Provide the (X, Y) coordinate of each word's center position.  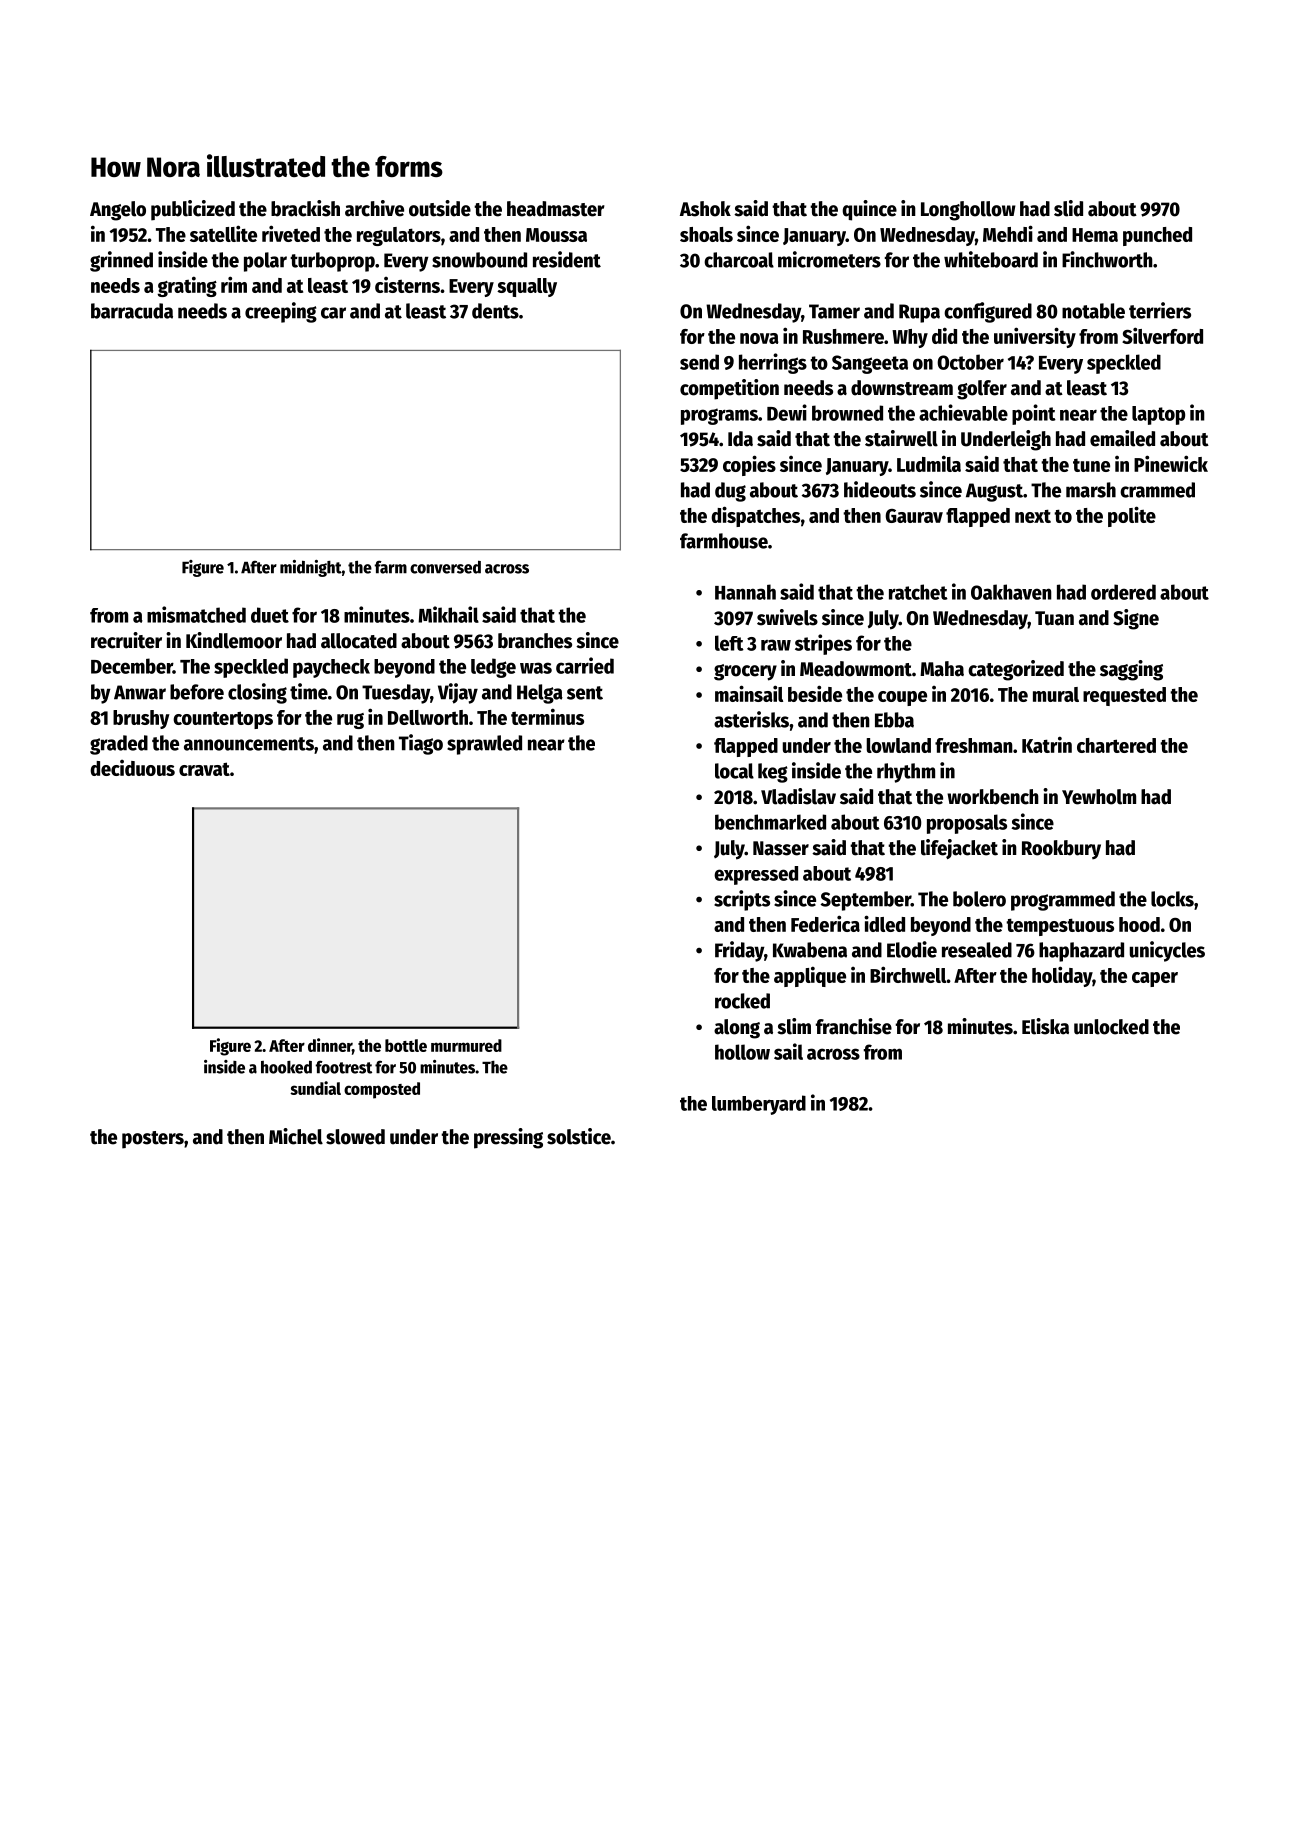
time (309, 691)
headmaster (556, 209)
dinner (330, 1045)
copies (749, 465)
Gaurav (914, 516)
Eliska (1045, 1026)
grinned (121, 261)
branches (535, 641)
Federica (825, 923)
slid (1068, 208)
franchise (854, 1026)
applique (810, 976)
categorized (1016, 670)
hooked (286, 1067)
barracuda (132, 311)
